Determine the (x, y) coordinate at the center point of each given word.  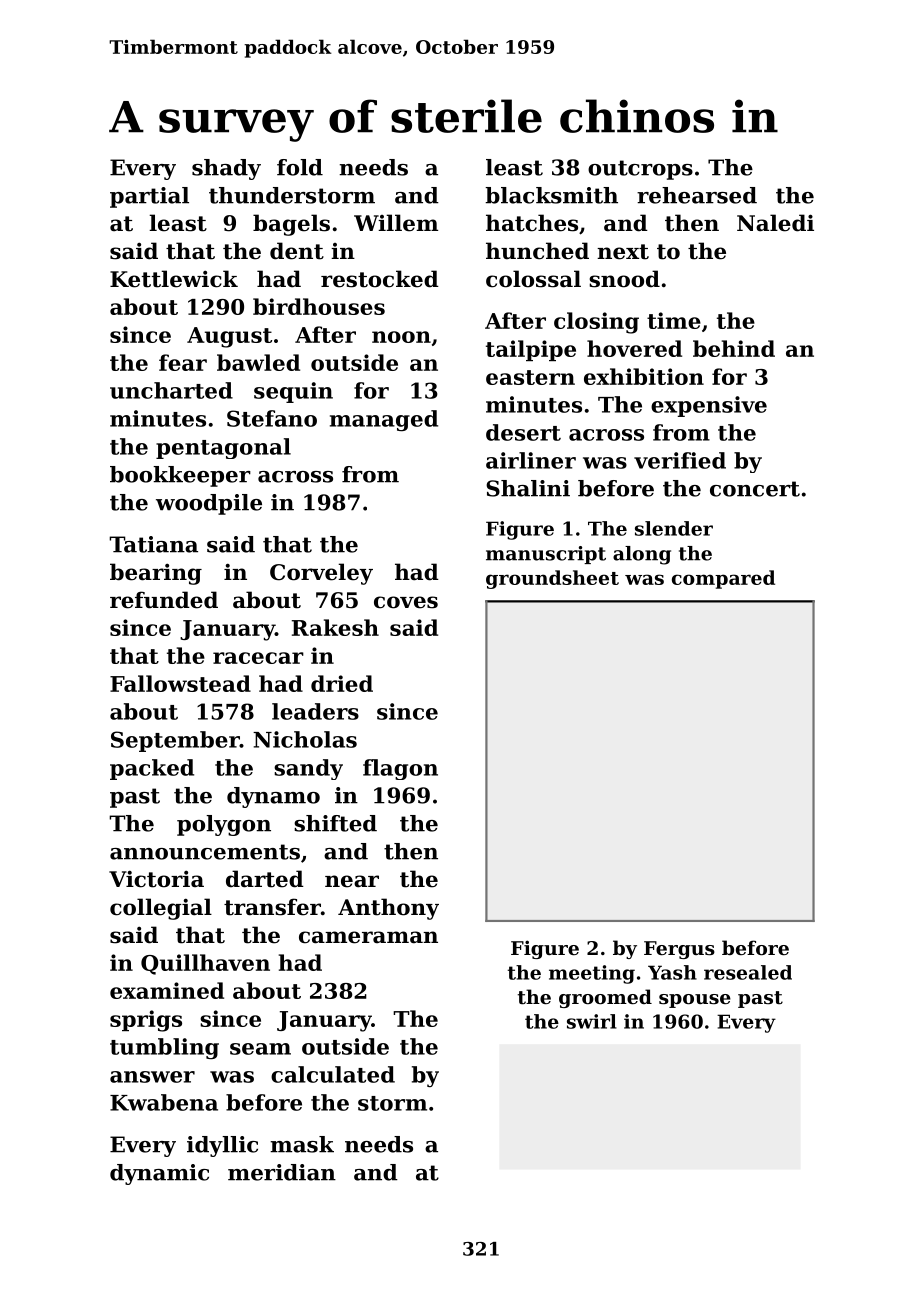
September (175, 741)
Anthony (388, 909)
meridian (282, 1172)
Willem (396, 223)
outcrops (640, 170)
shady (226, 169)
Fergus (679, 950)
